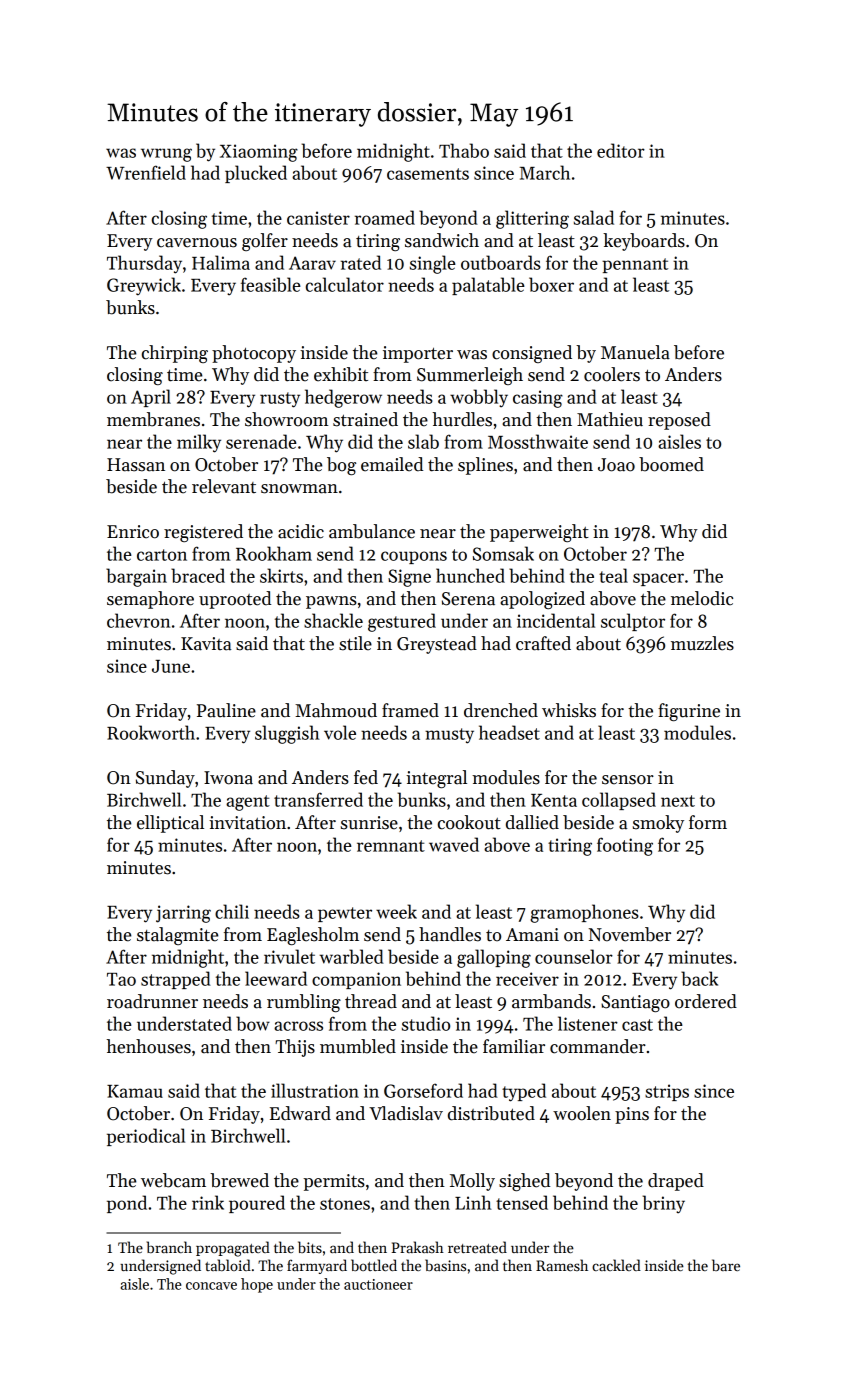 The width and height of the page is (849, 1400). I want to click on fed, so click(366, 777).
